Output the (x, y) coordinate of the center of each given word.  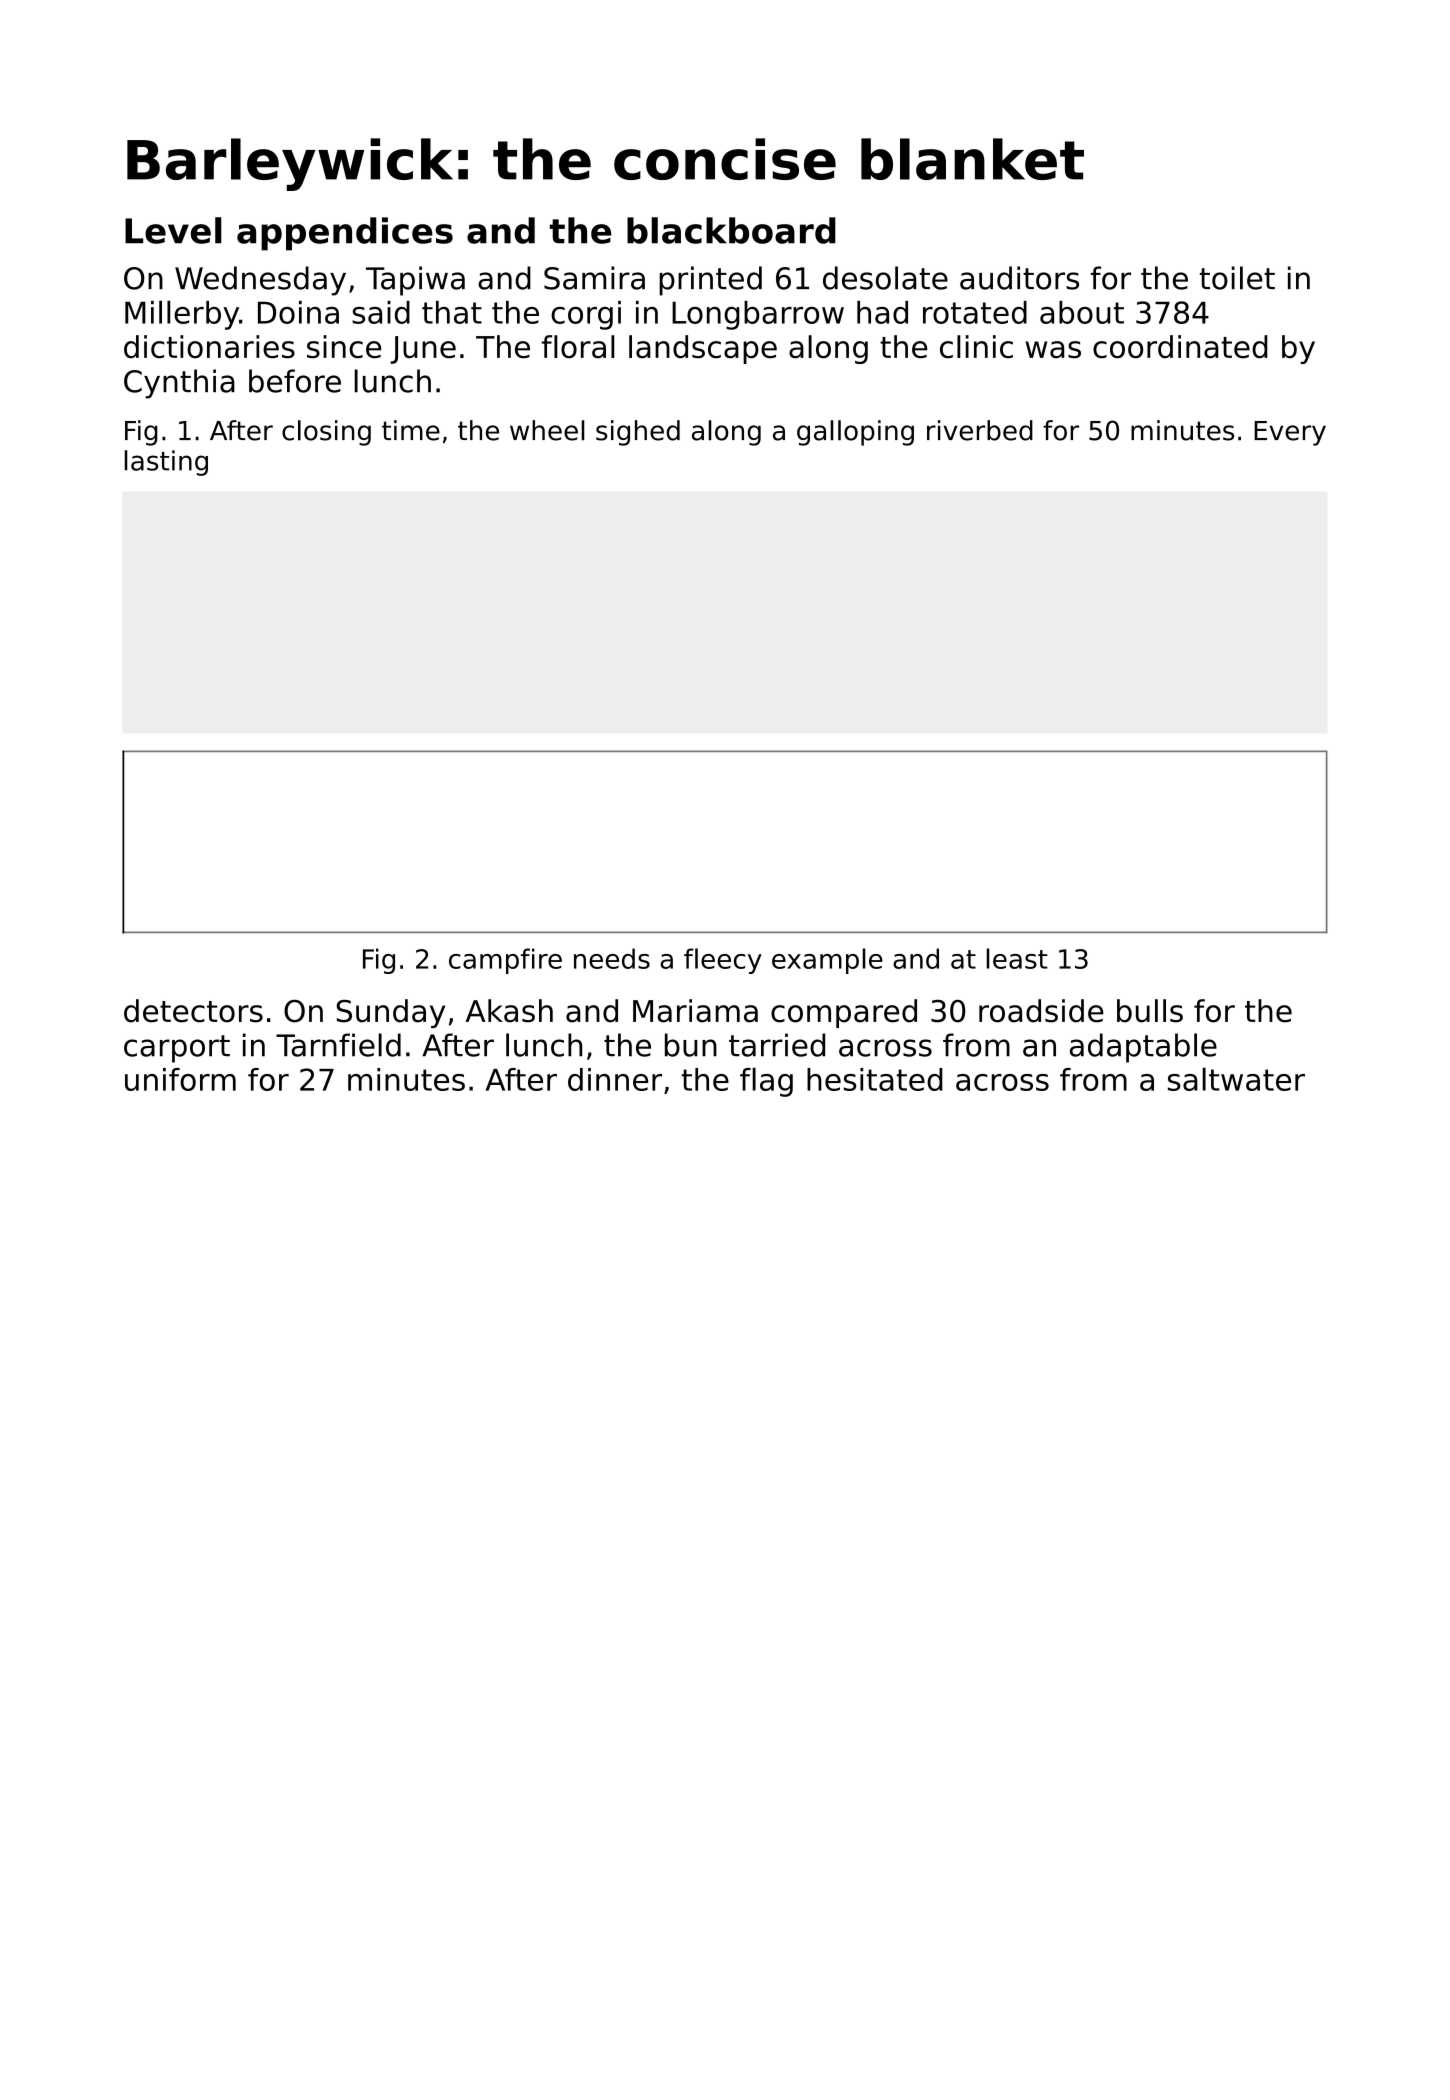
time (411, 430)
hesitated (875, 1079)
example (827, 961)
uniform (180, 1079)
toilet (1237, 278)
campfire (505, 961)
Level (173, 230)
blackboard (731, 230)
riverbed (980, 430)
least (1017, 958)
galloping (855, 433)
